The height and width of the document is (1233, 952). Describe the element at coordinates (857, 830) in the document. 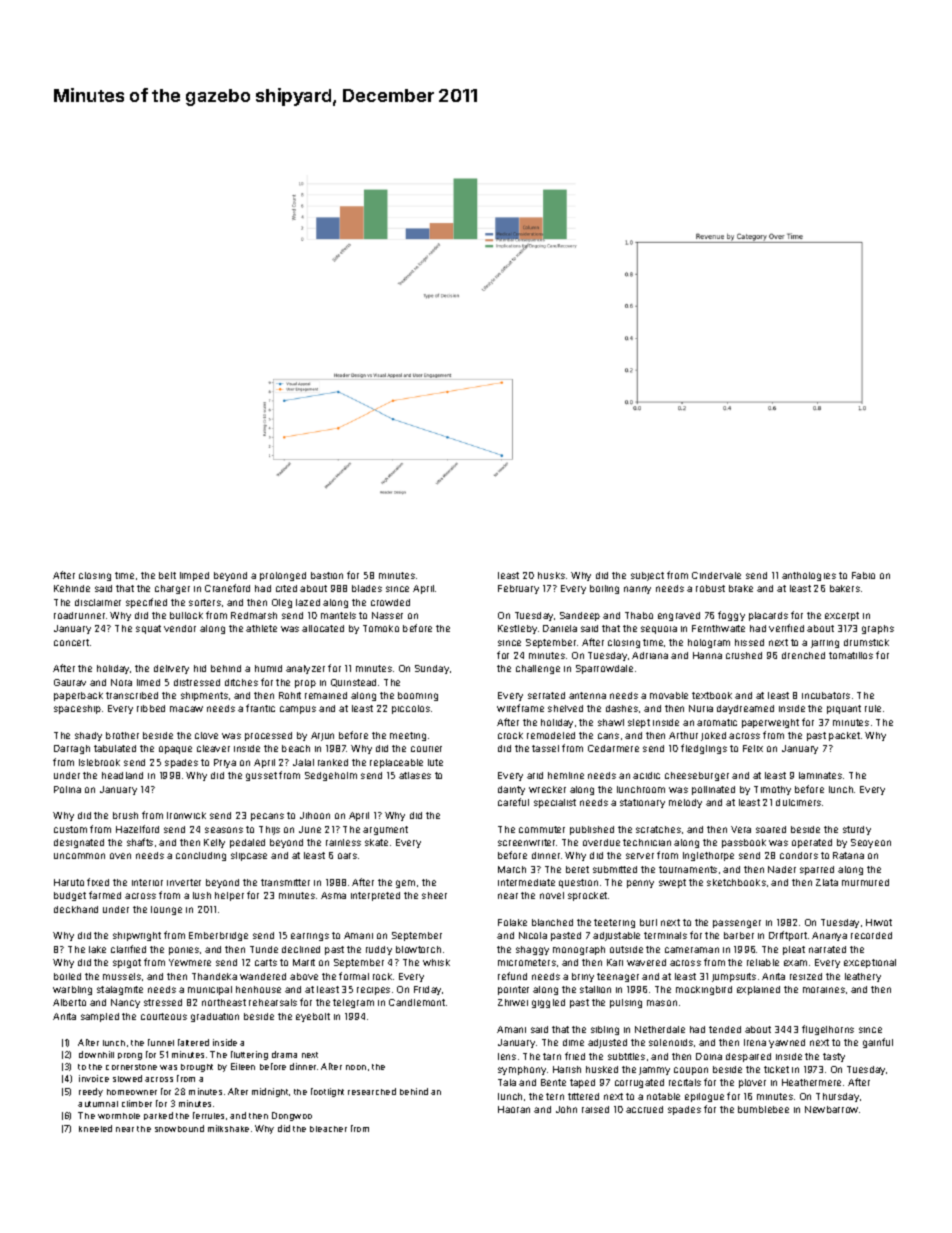

I see `sturdy` at that location.
